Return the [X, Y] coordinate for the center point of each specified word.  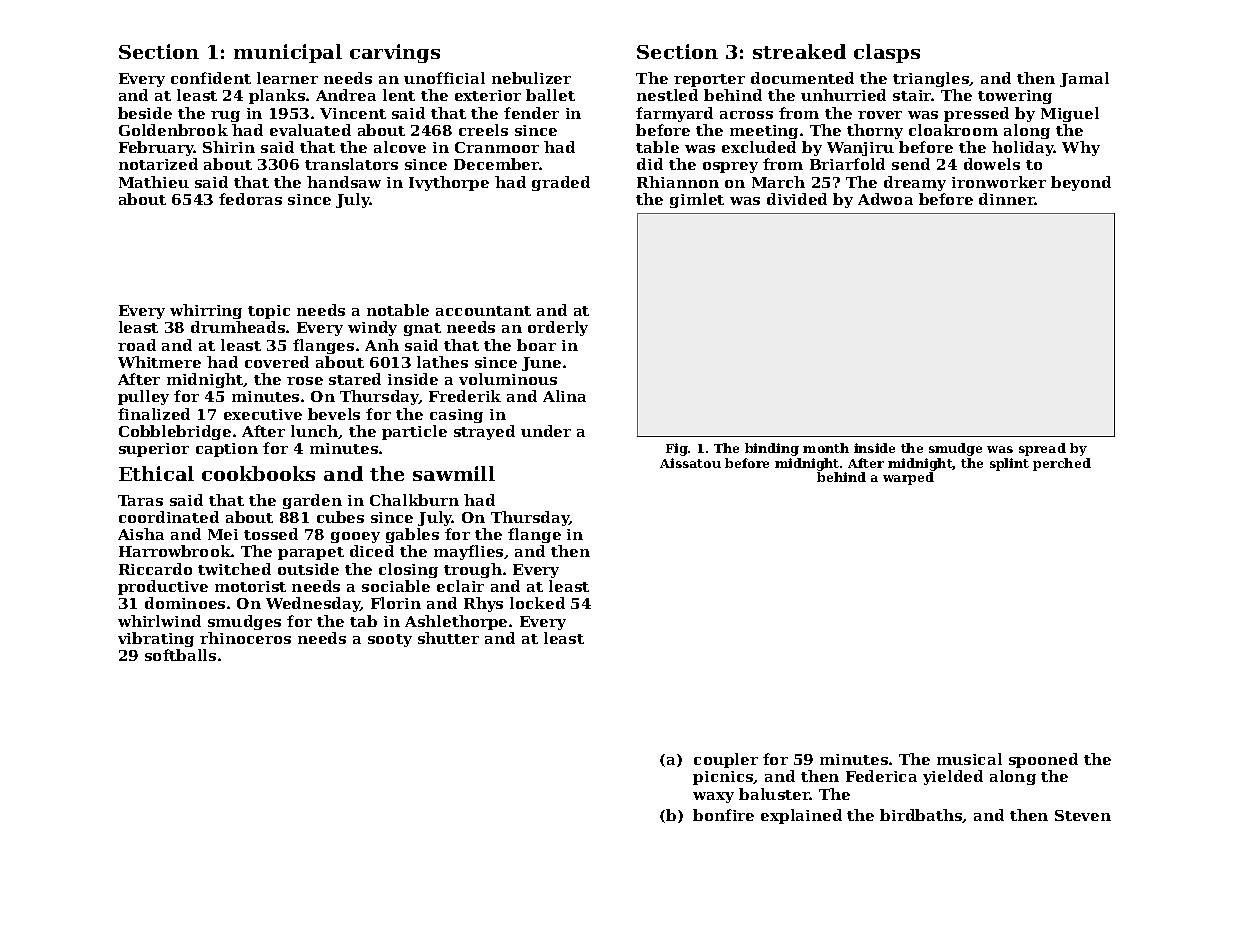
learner [287, 78]
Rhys [483, 604]
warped [908, 478]
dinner [1007, 199]
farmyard [674, 114]
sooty [390, 640]
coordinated [169, 517]
